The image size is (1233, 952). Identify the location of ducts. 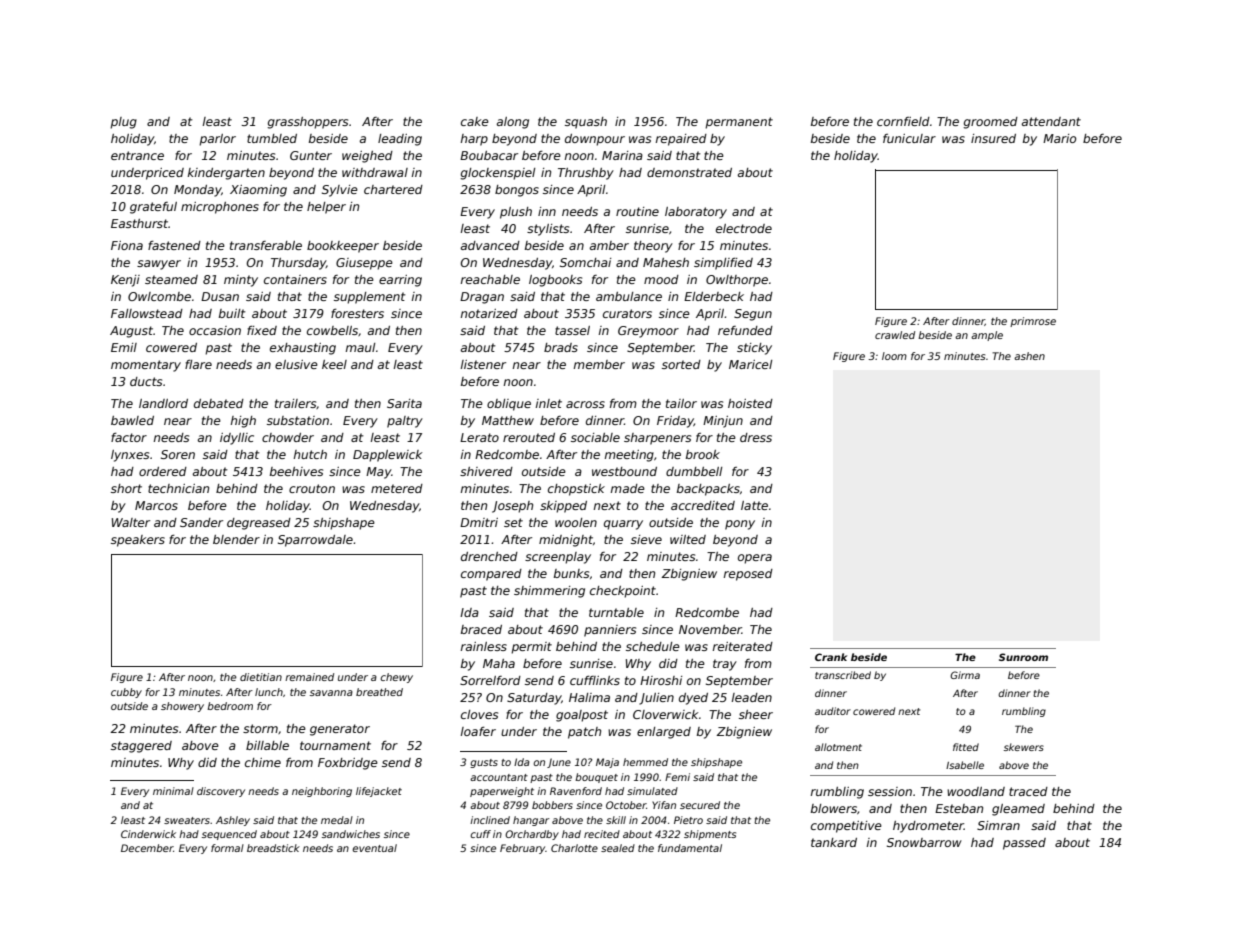
(146, 381).
